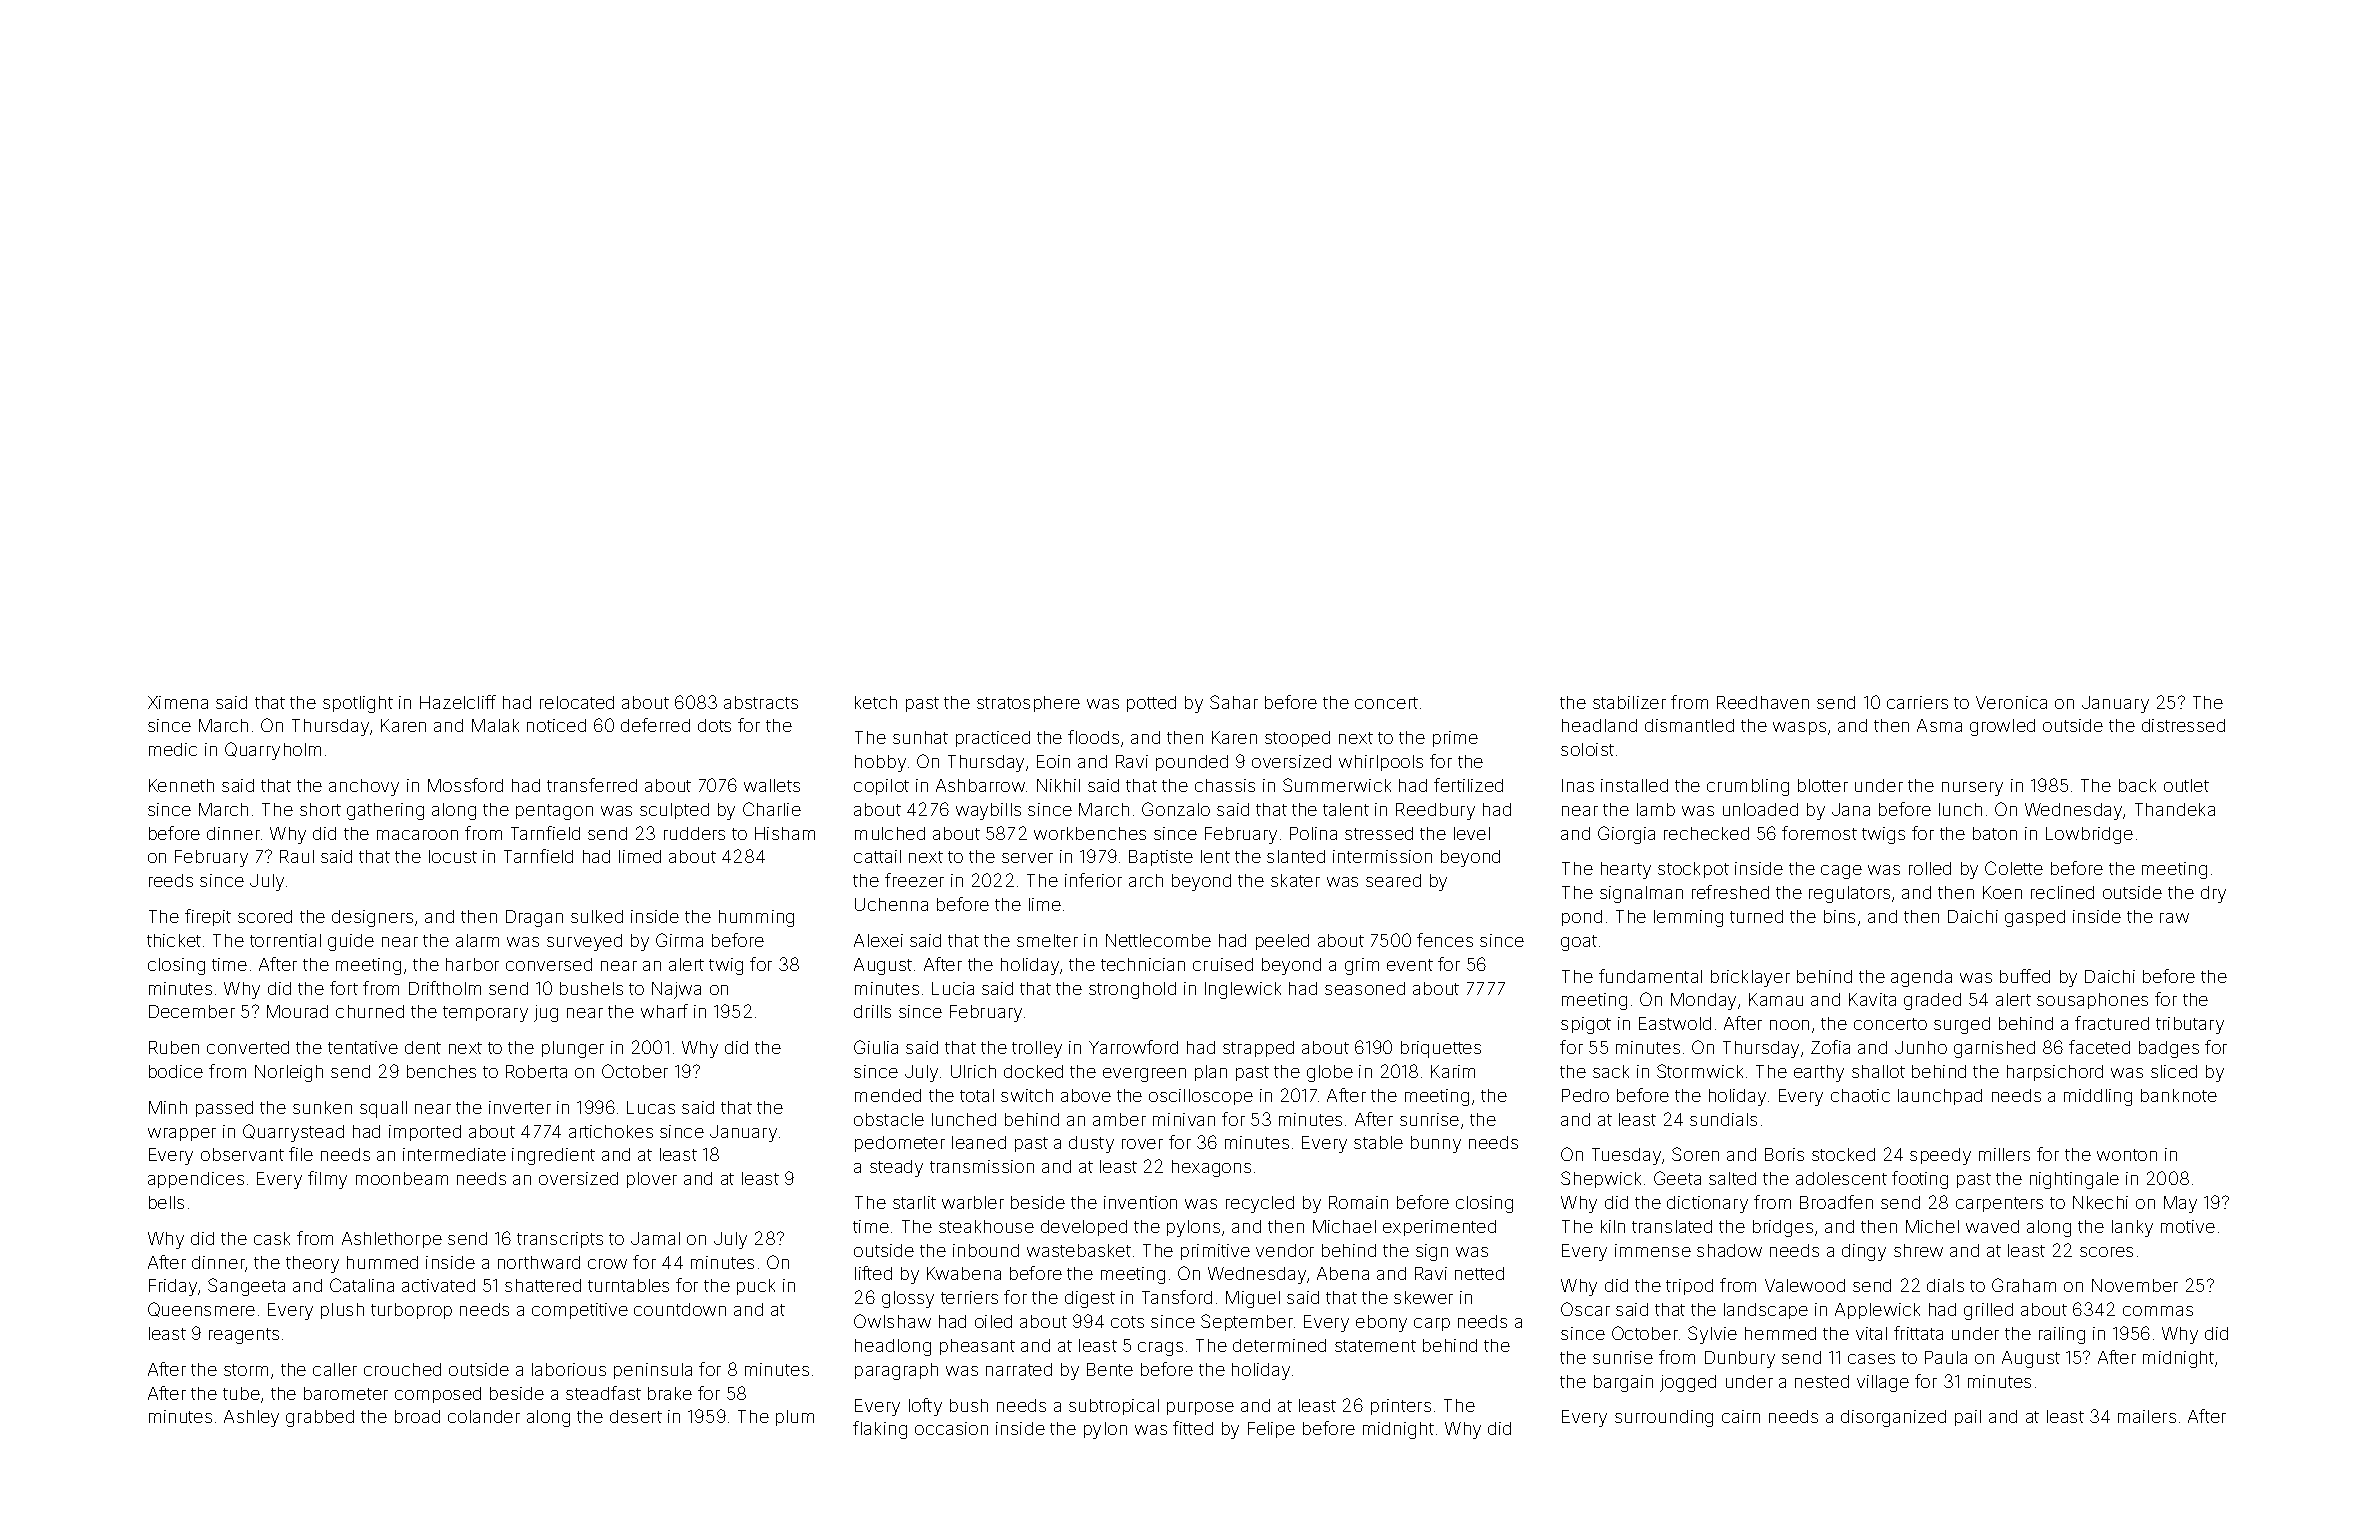  What do you see at coordinates (880, 1430) in the page?
I see `flaking` at bounding box center [880, 1430].
